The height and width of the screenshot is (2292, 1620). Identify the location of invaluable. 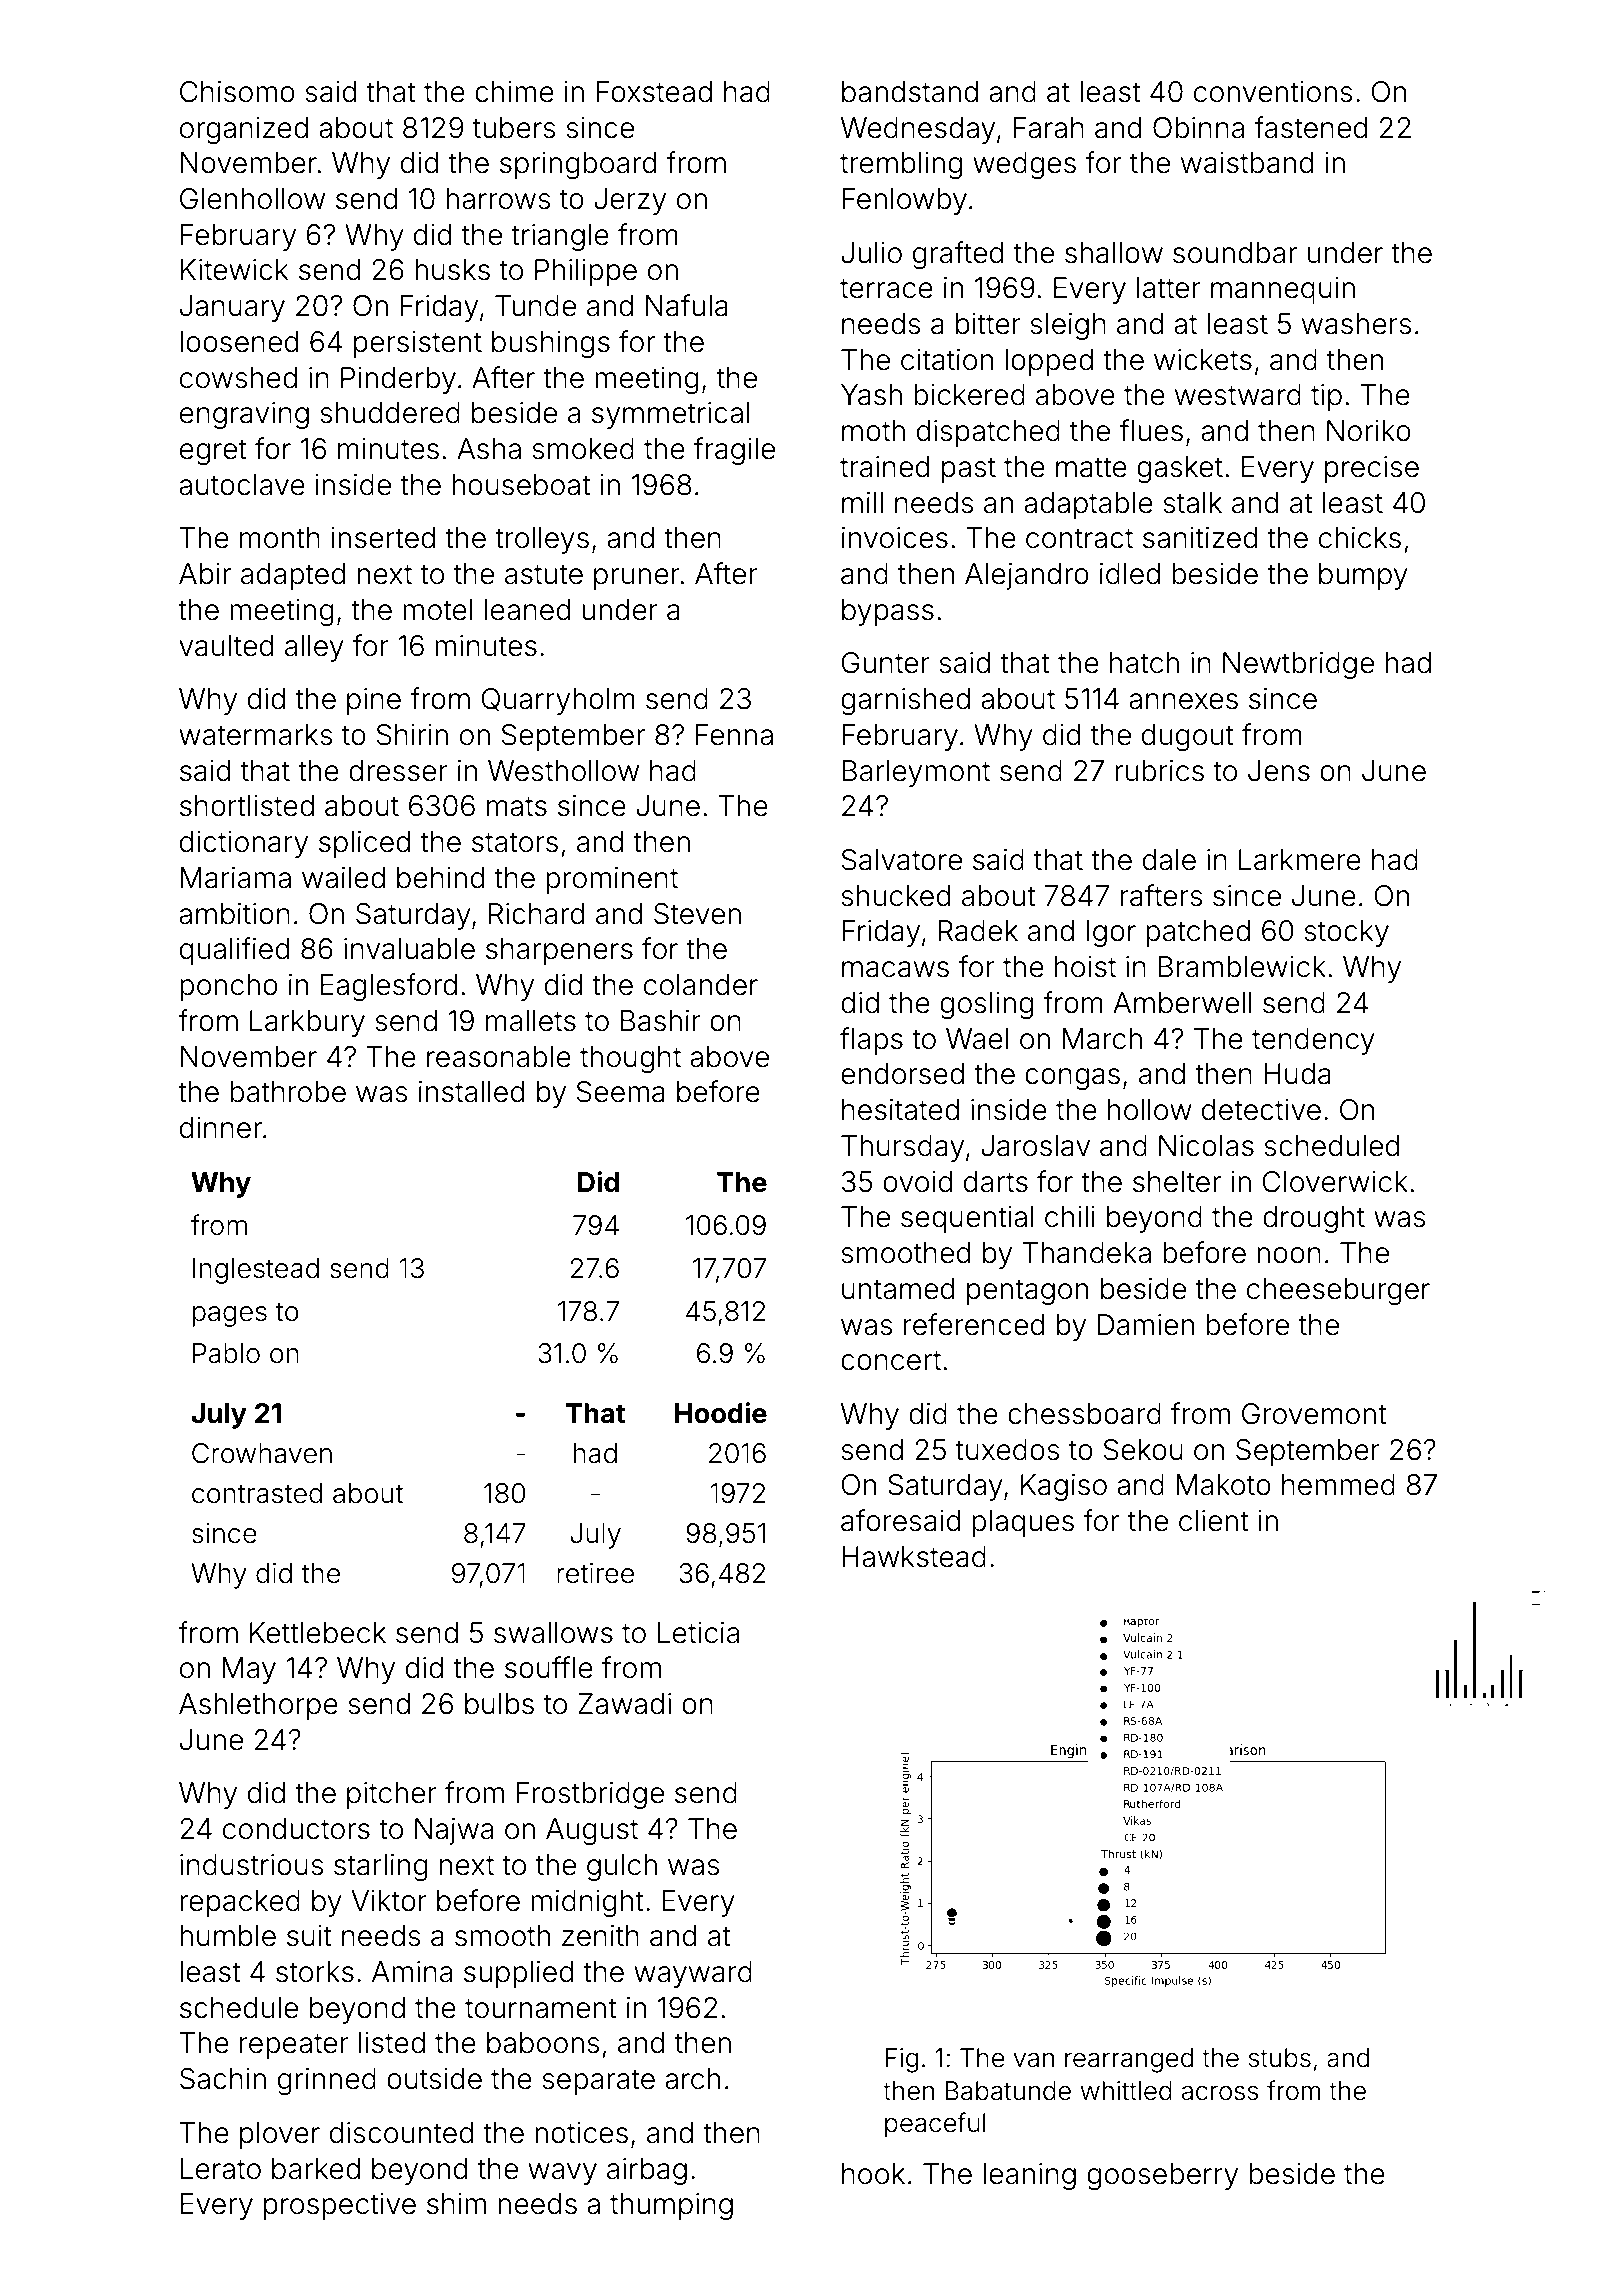
(409, 949).
